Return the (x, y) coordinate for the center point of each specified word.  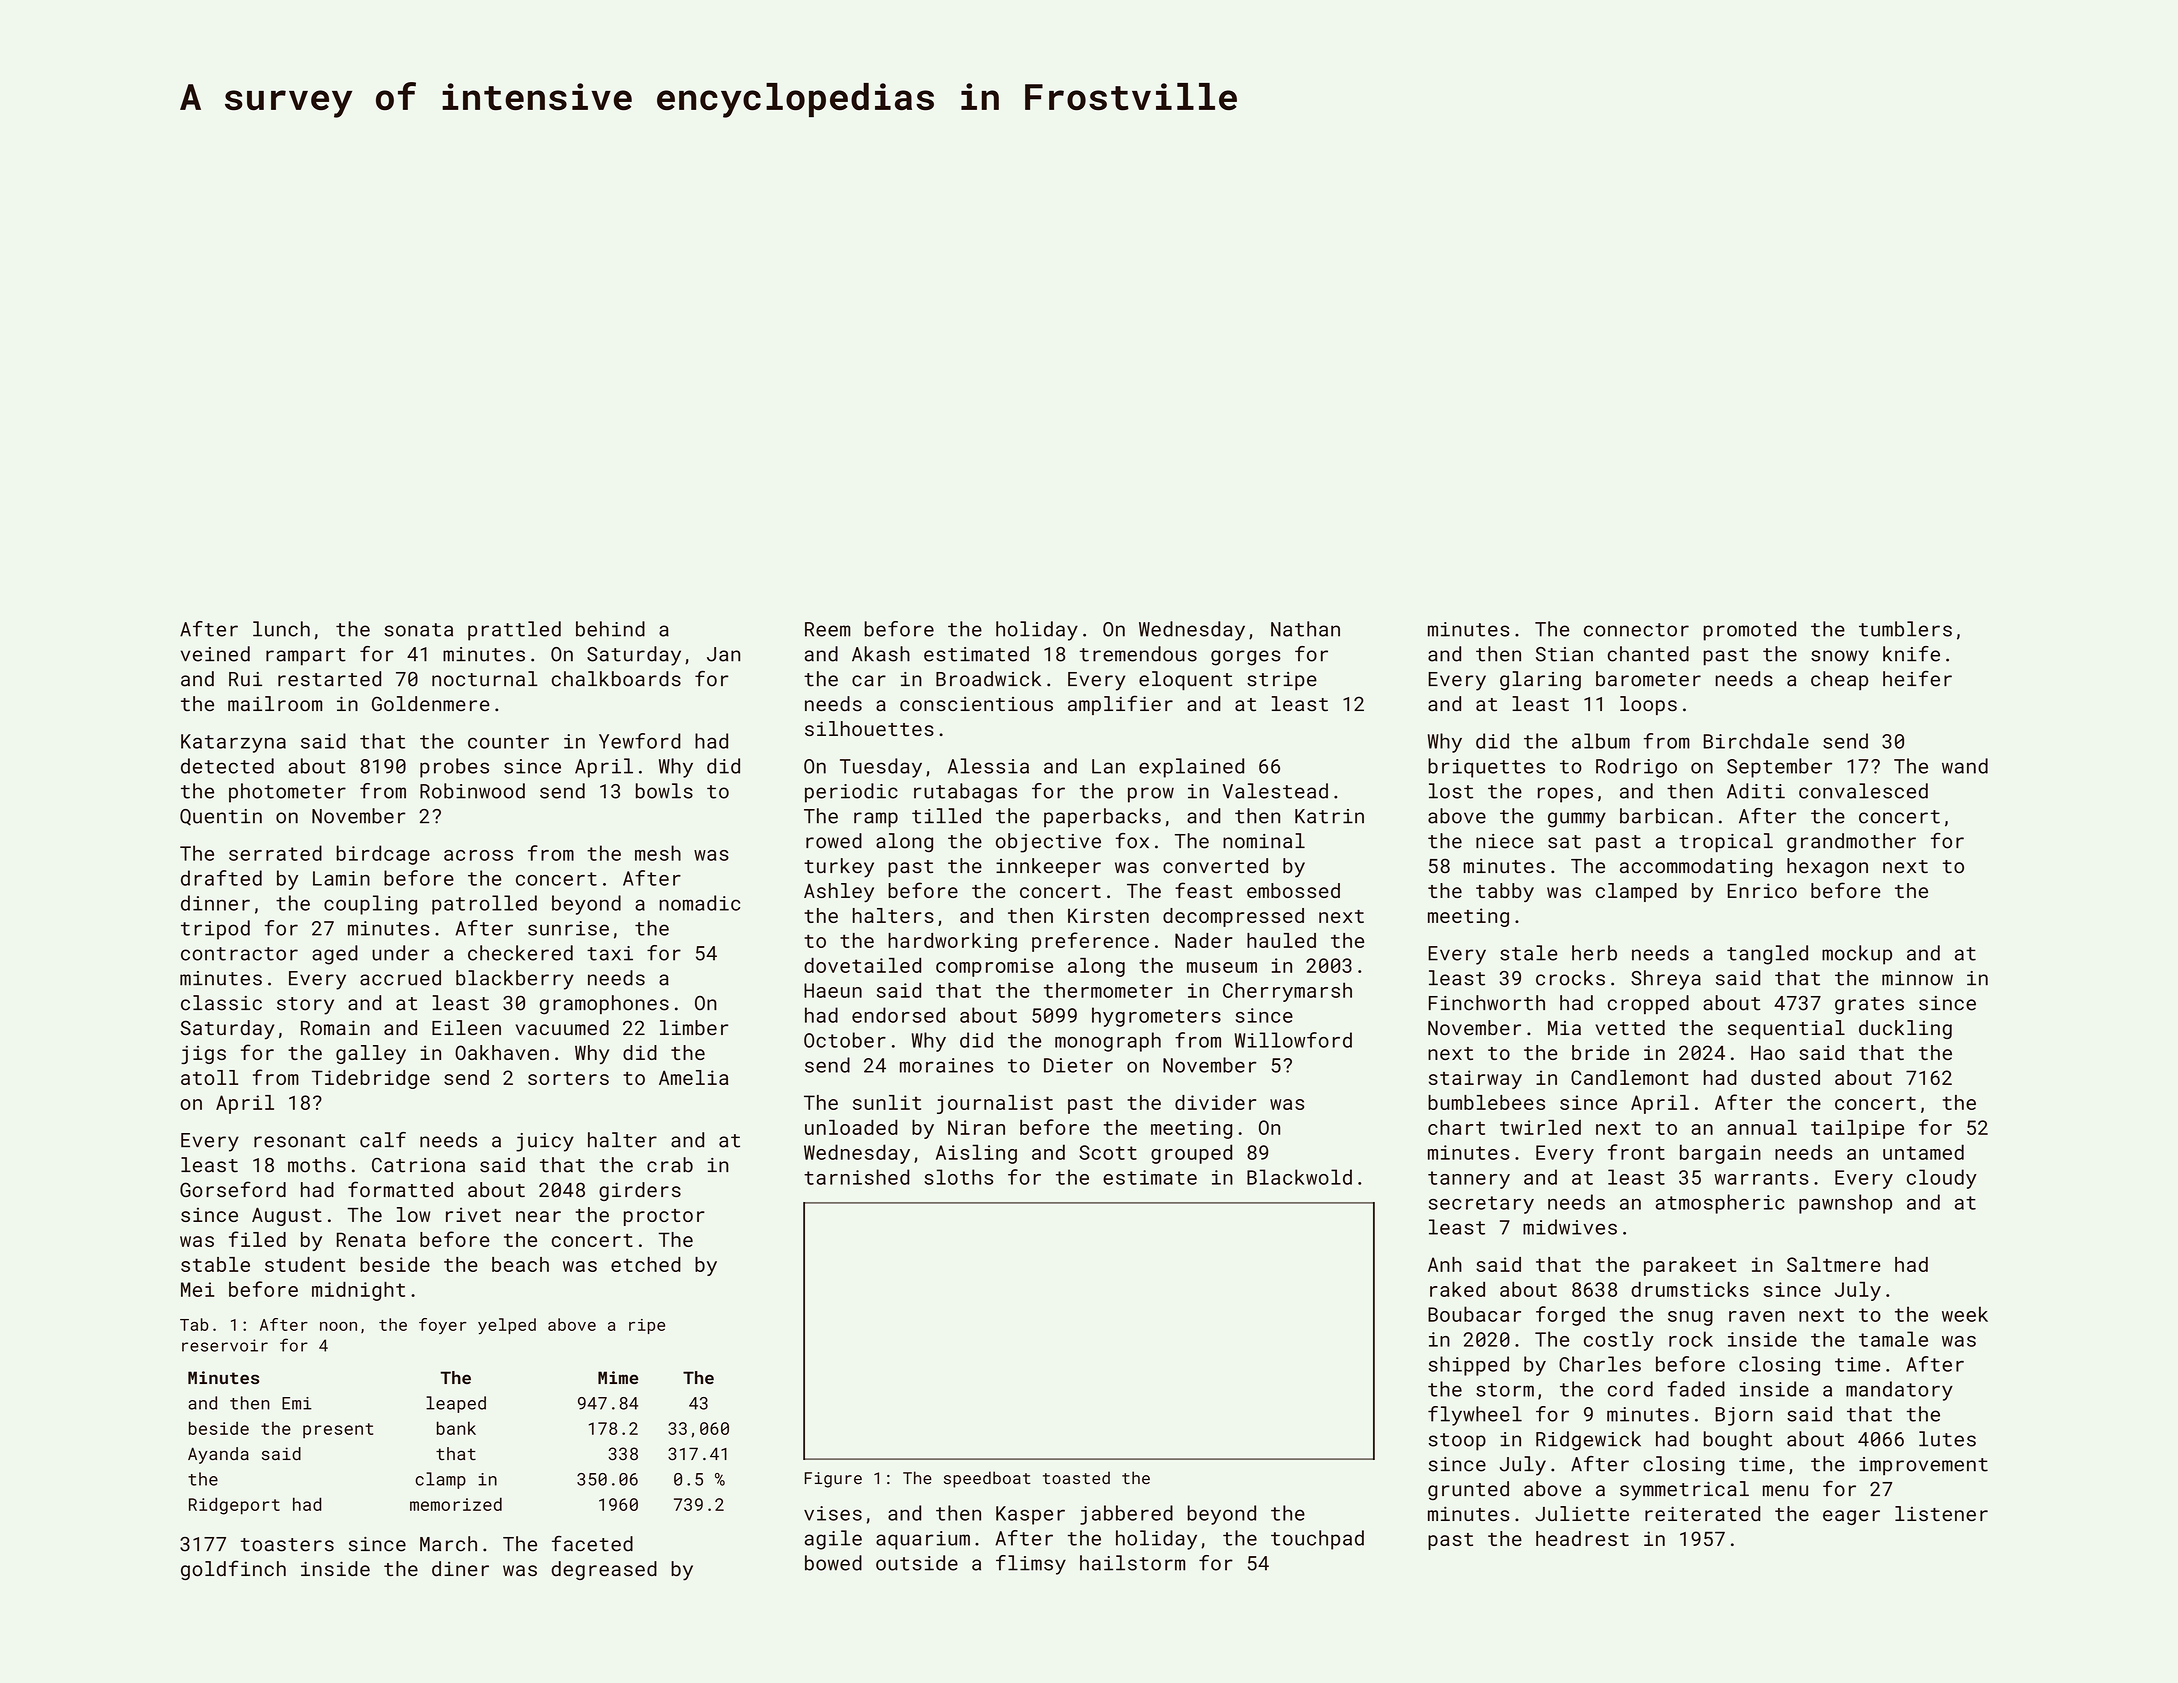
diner (460, 1569)
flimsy (1031, 1565)
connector (1636, 630)
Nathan (1305, 629)
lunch (281, 629)
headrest (1582, 1538)
